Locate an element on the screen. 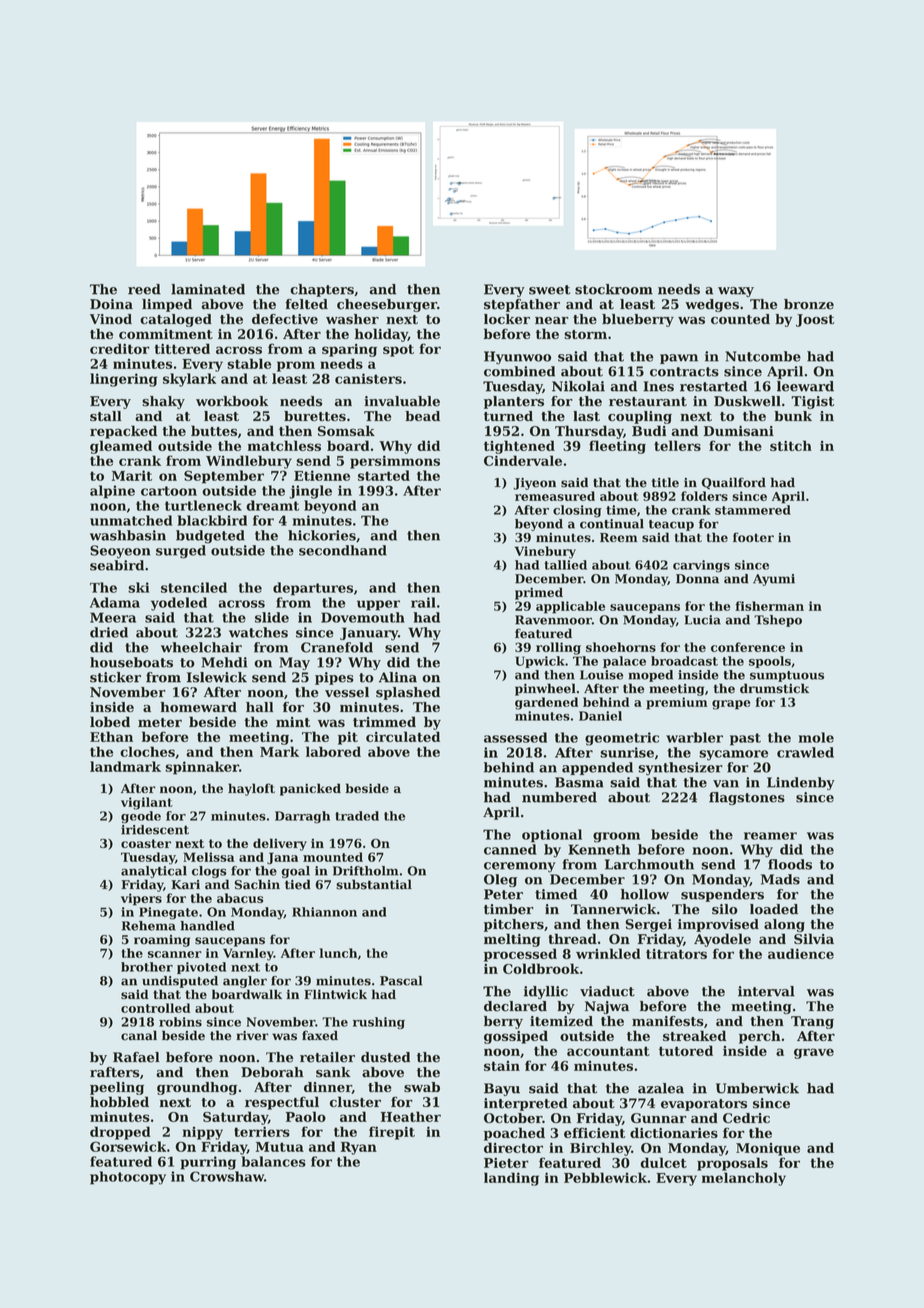  melancholy is located at coordinates (744, 1179).
